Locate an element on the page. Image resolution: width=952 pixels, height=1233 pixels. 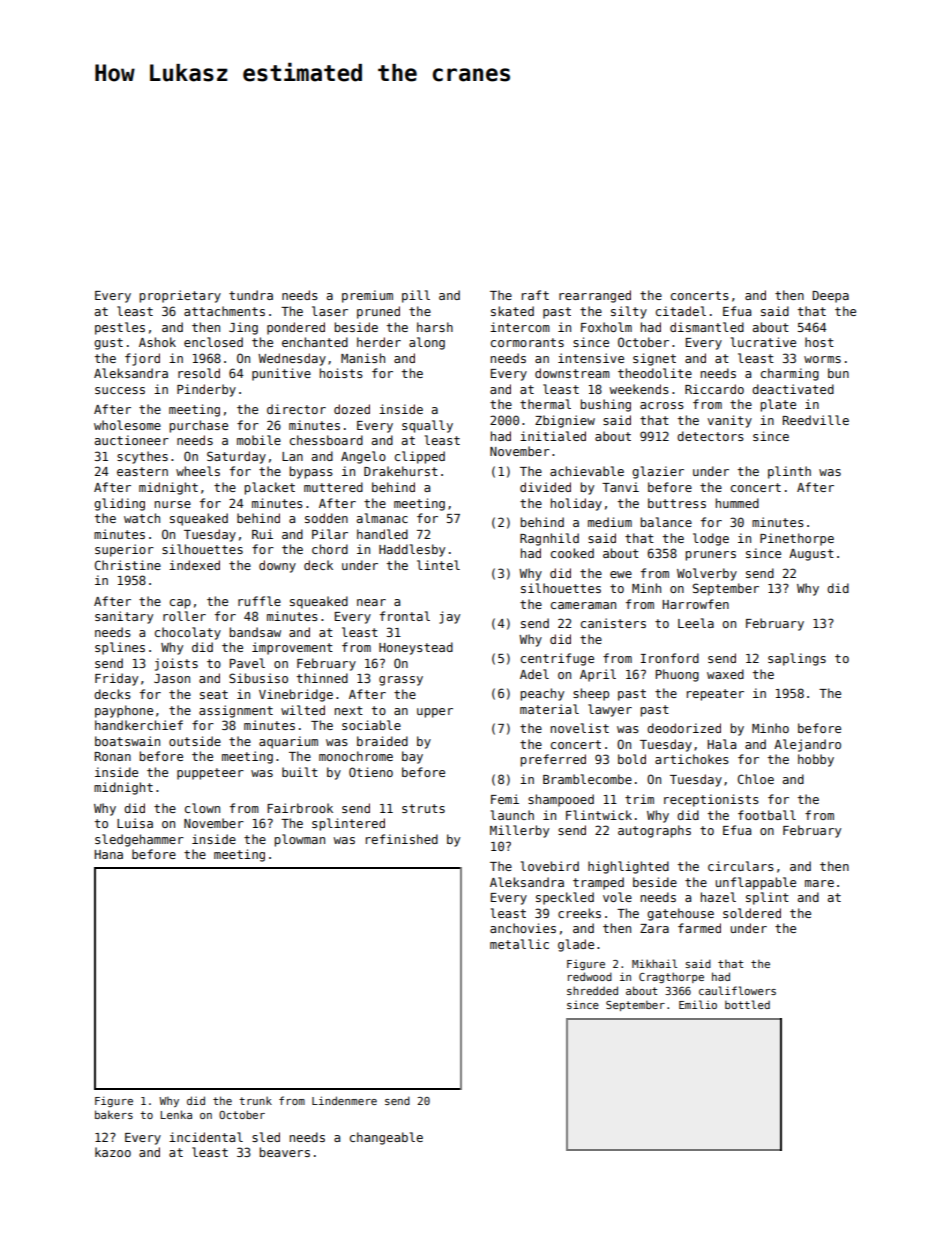
Foxholm is located at coordinates (606, 327).
